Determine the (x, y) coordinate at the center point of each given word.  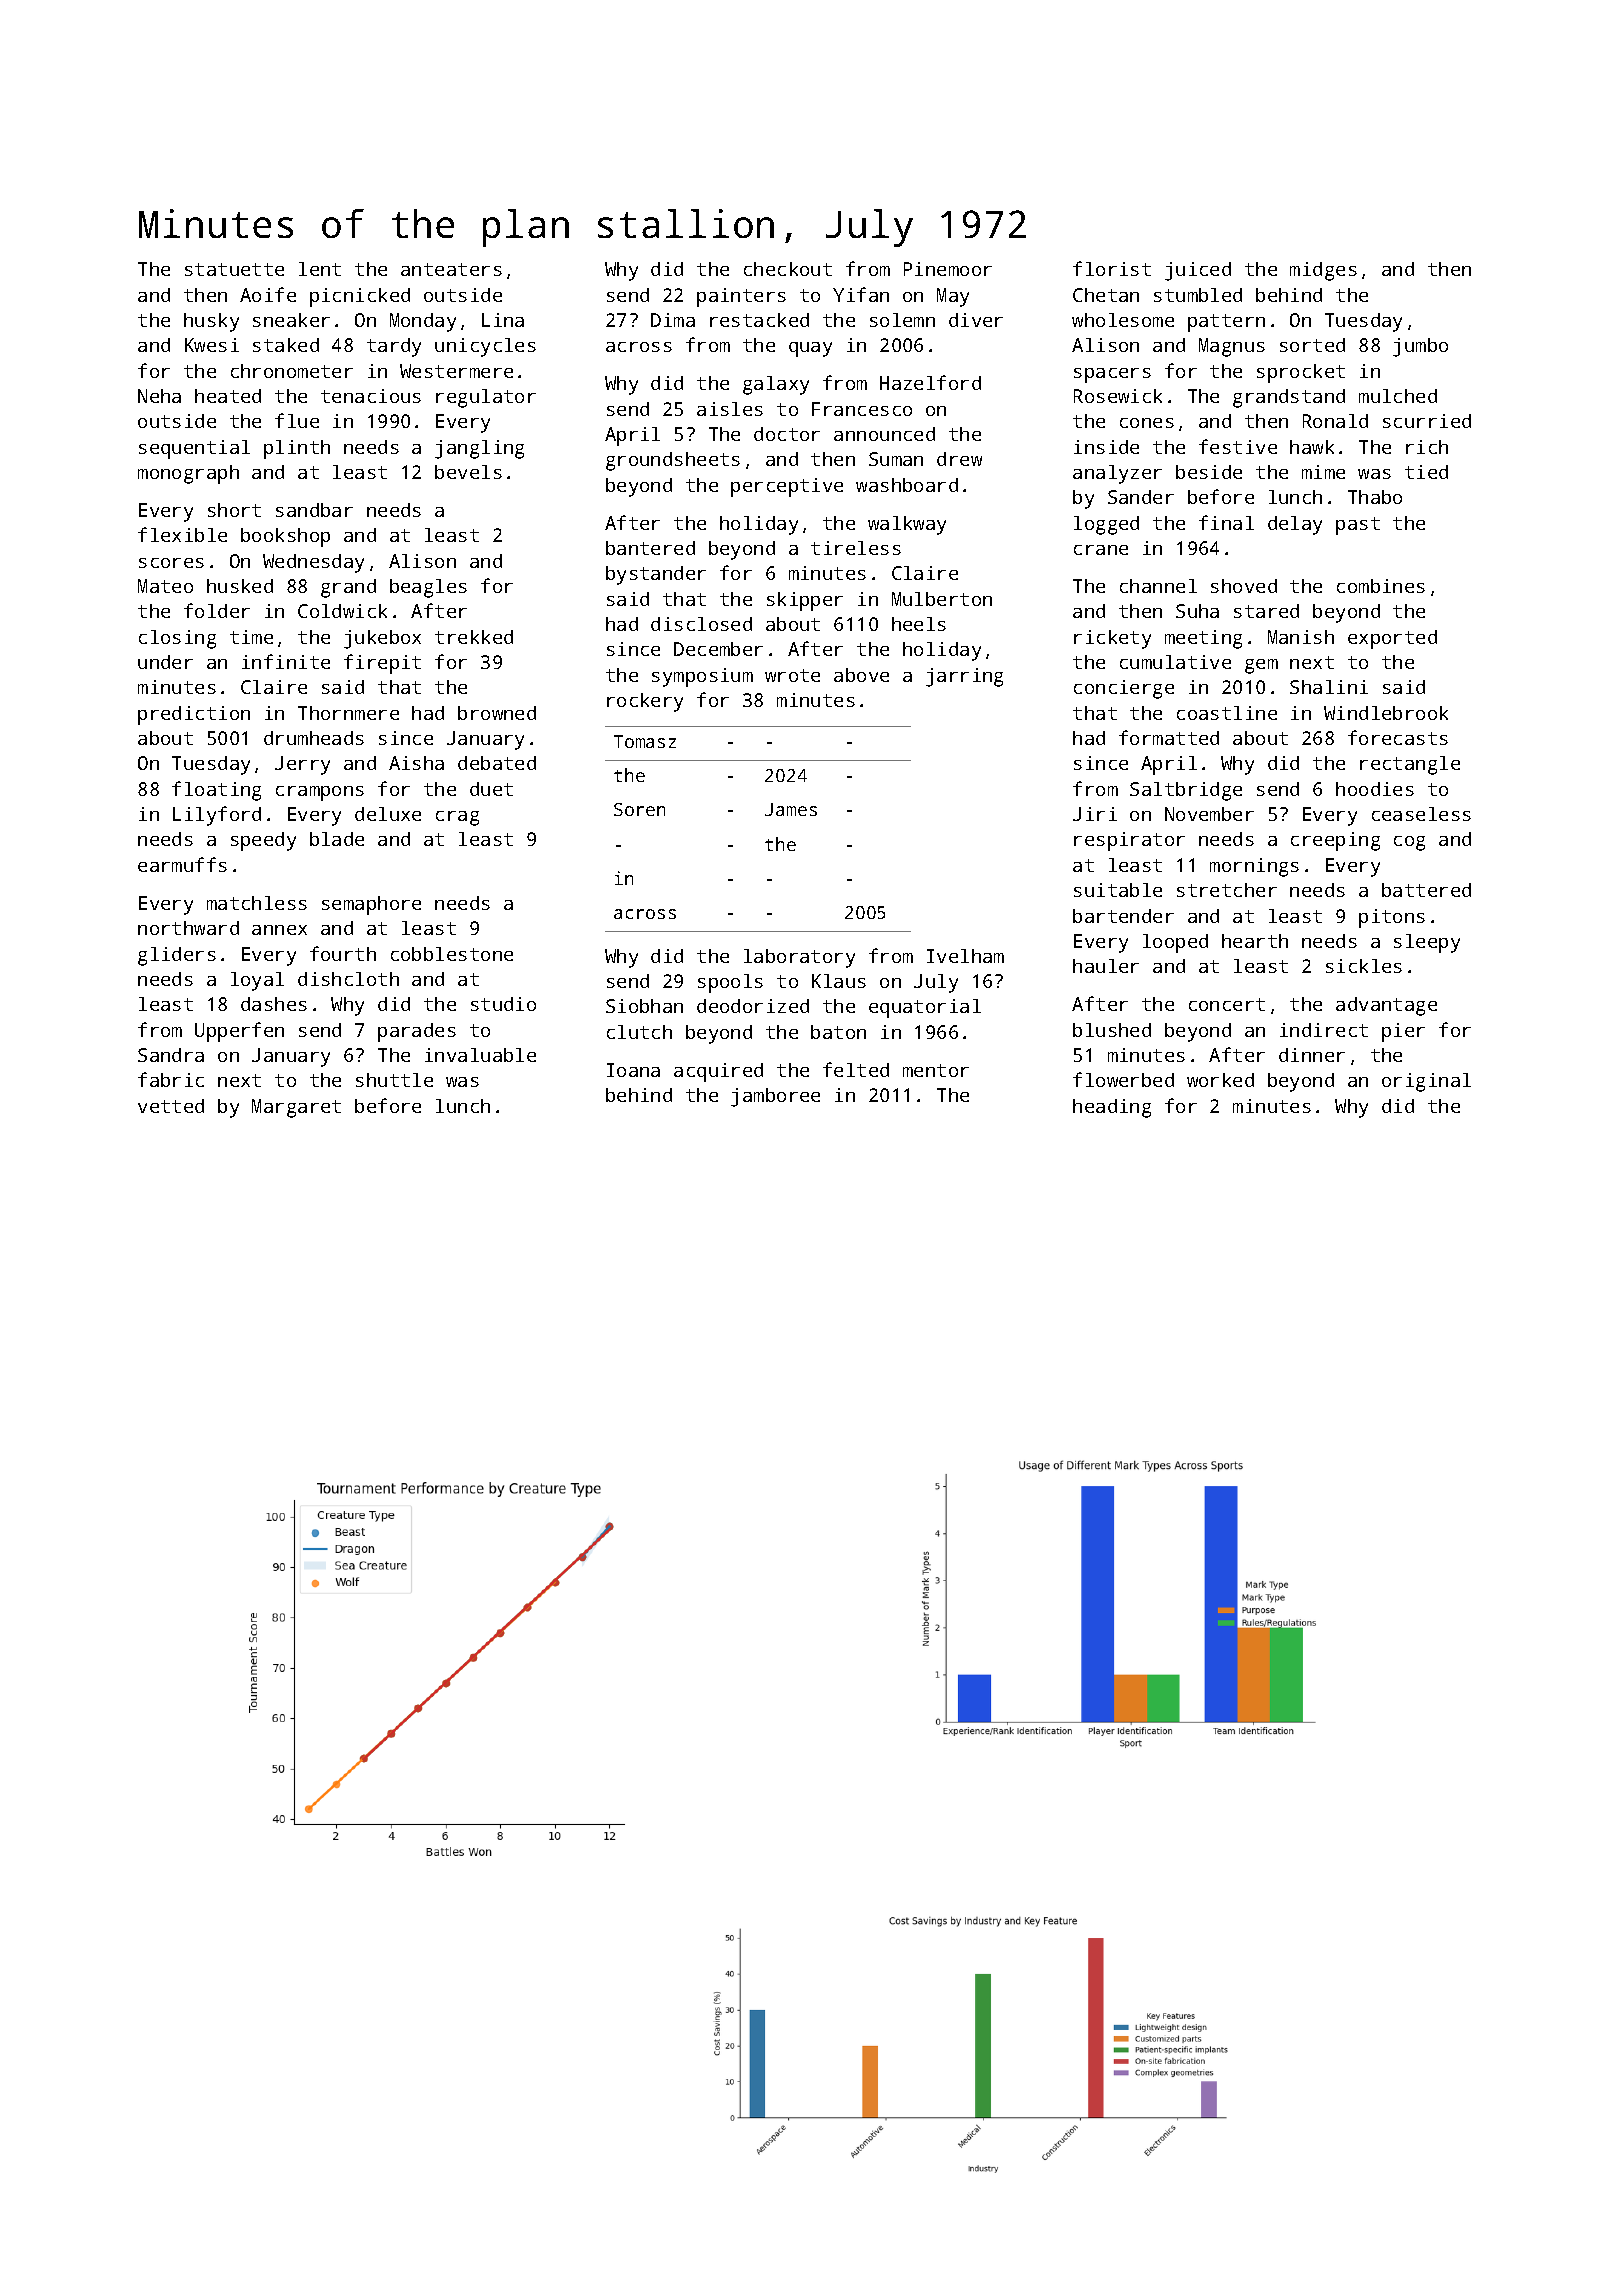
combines (1381, 586)
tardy (394, 347)
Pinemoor (948, 269)
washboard (907, 485)
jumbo (1420, 347)
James (791, 809)
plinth (297, 449)
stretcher (1227, 890)
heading (1112, 1108)
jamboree (775, 1097)
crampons (320, 793)
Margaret (296, 1108)
